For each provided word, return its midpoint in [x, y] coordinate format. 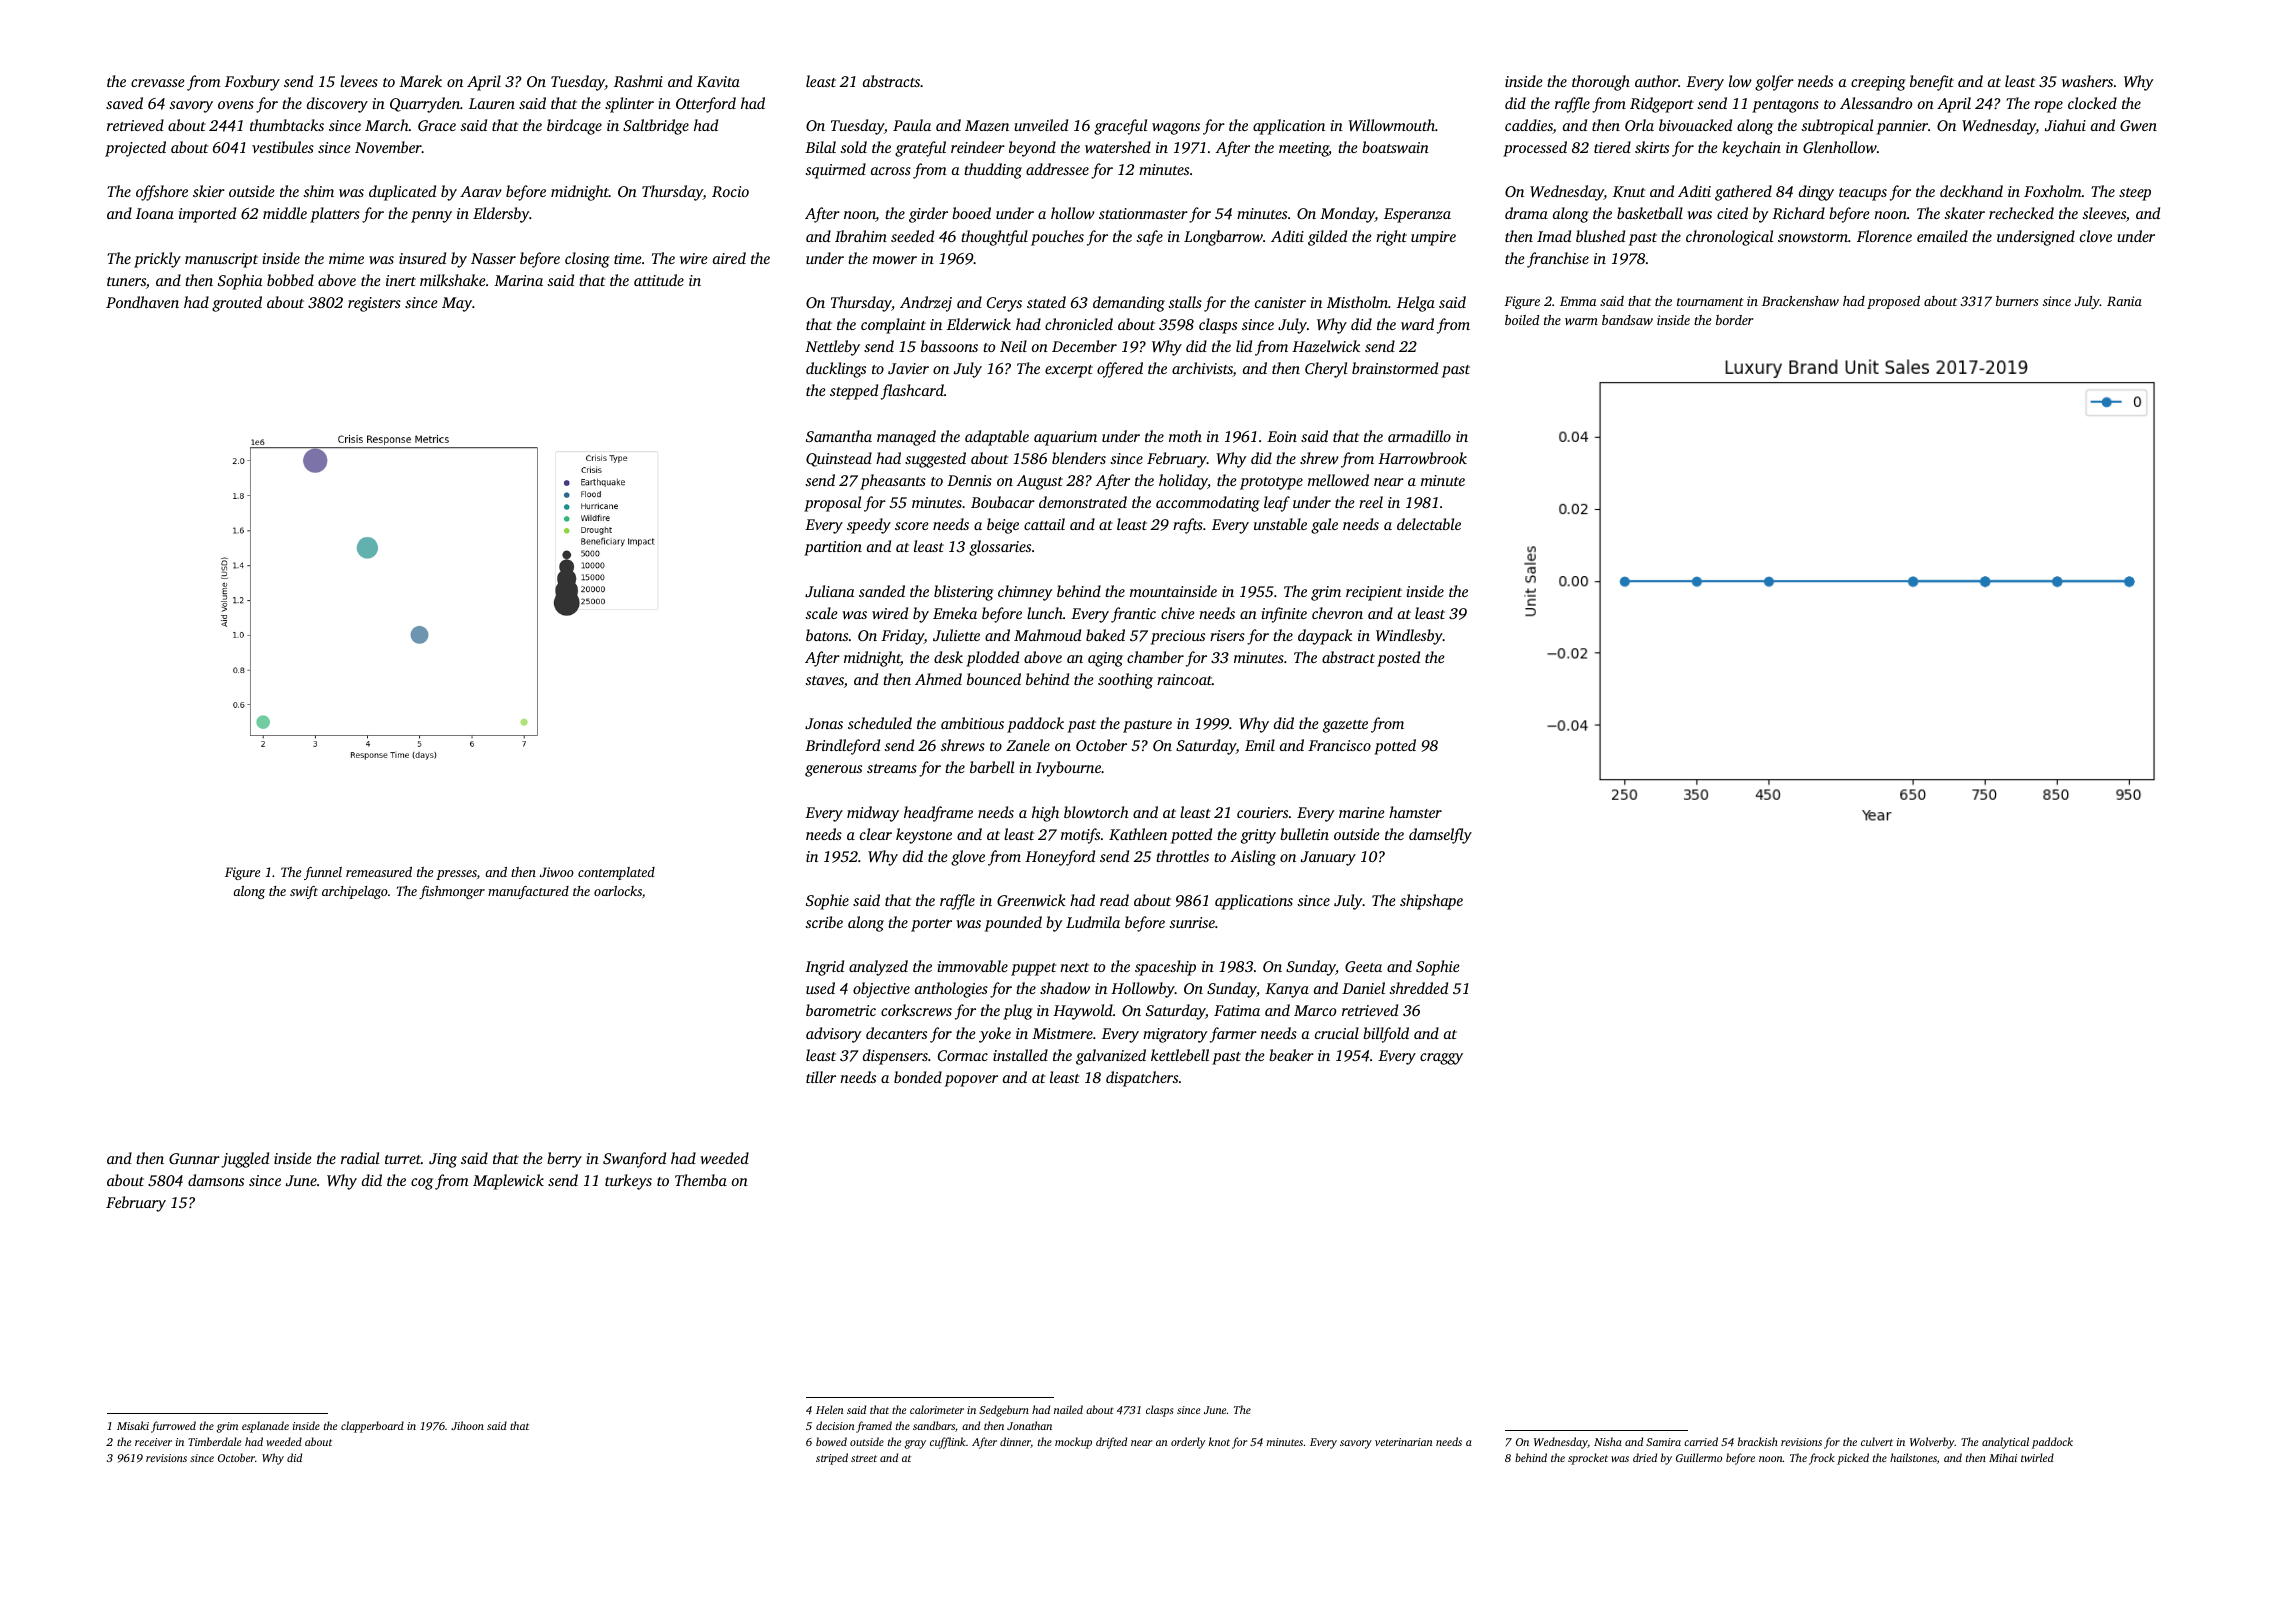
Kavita [718, 81]
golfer [1774, 83]
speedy [869, 526]
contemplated [616, 873]
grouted [237, 304]
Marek [420, 81]
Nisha [1608, 1441]
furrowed [173, 1427]
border [1734, 320]
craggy [1441, 1059]
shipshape [1431, 902]
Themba [701, 1180]
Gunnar [194, 1158]
